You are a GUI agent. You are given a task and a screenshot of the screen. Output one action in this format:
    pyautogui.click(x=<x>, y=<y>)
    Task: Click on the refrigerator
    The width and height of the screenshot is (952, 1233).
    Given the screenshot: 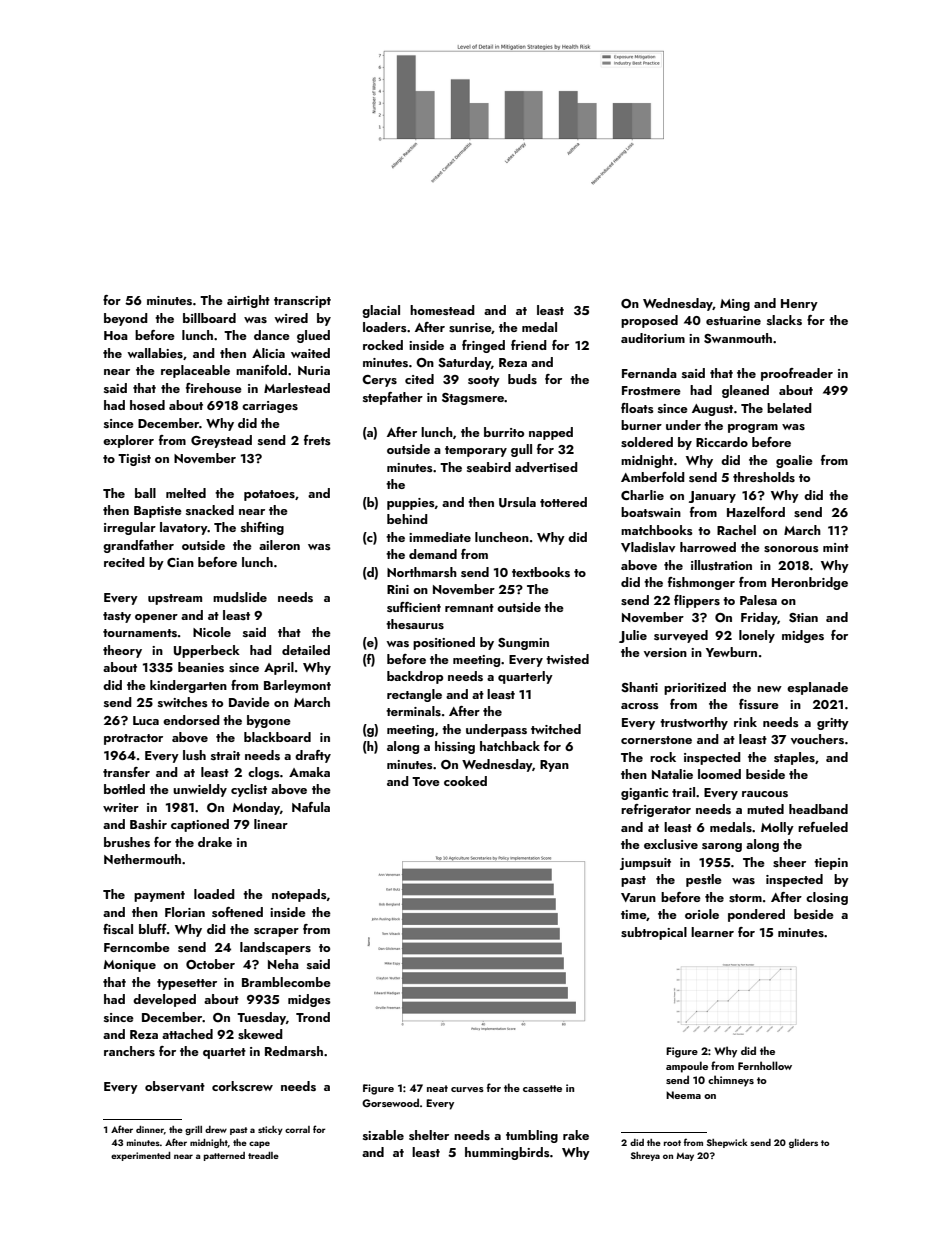 What is the action you would take?
    pyautogui.click(x=656, y=810)
